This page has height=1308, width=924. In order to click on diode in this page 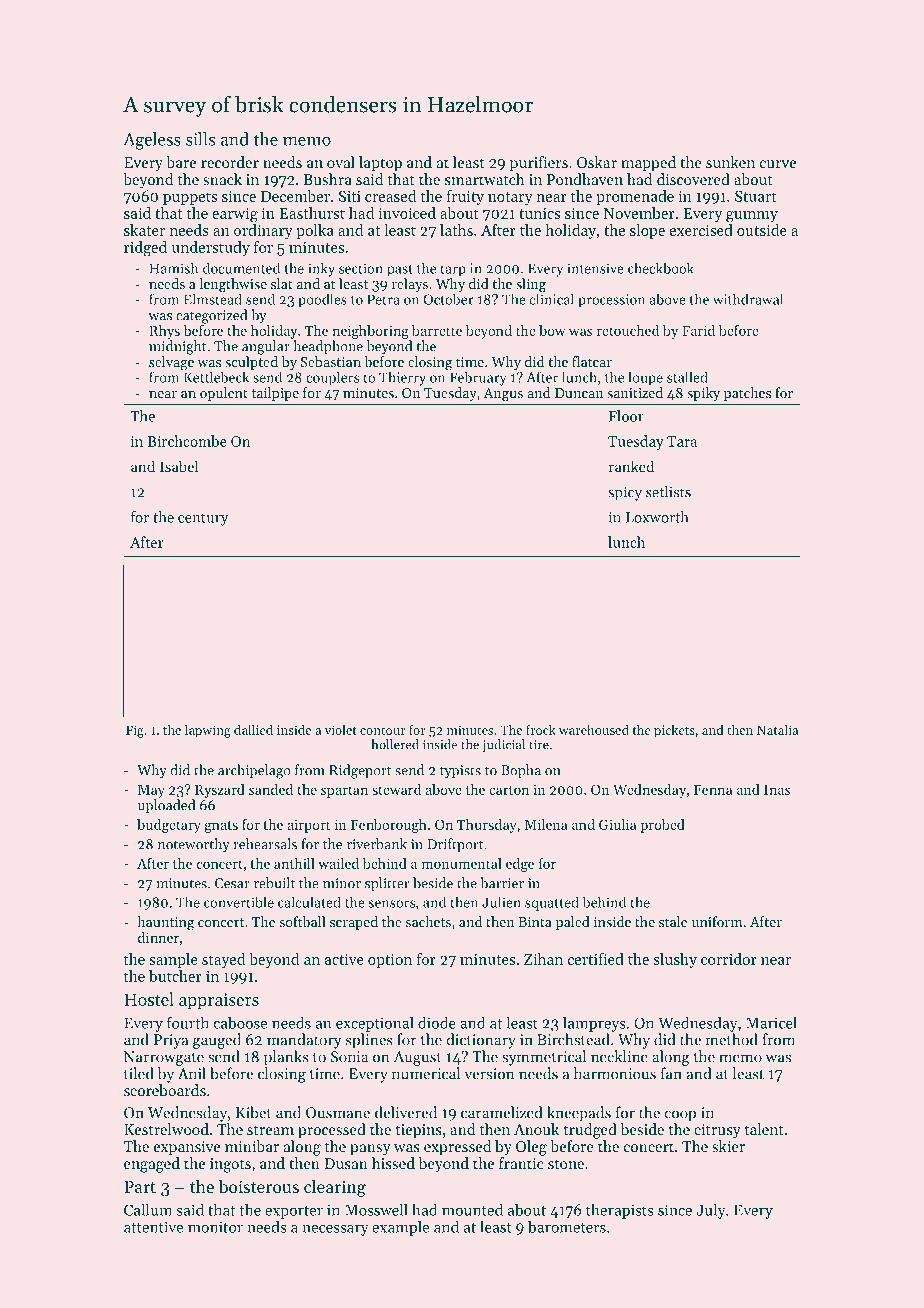, I will do `click(437, 1022)`.
